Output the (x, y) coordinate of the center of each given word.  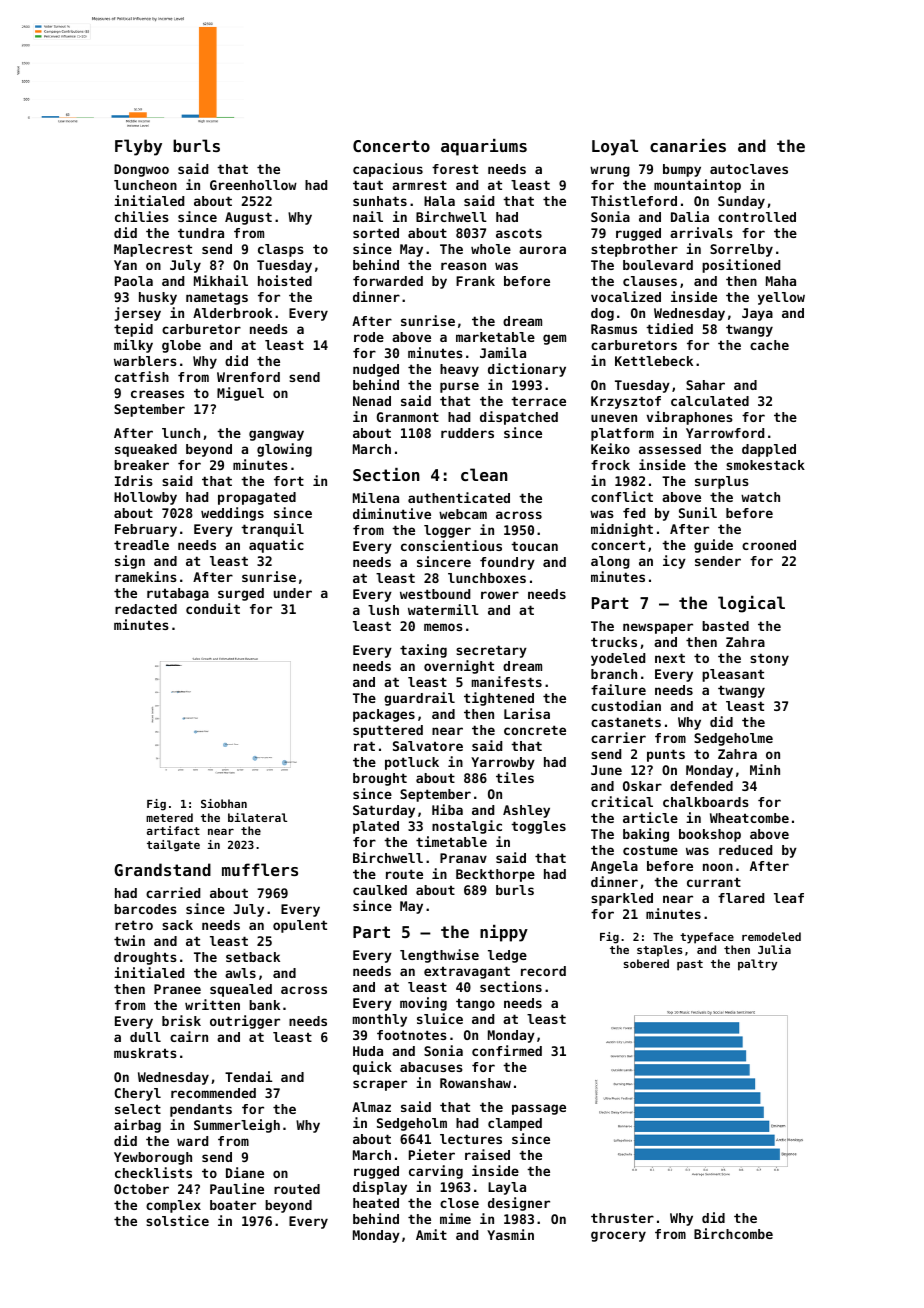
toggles (538, 827)
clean (484, 474)
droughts (145, 958)
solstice (177, 1220)
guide (713, 546)
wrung (610, 171)
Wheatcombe (749, 818)
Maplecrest (153, 250)
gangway (276, 435)
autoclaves (749, 169)
